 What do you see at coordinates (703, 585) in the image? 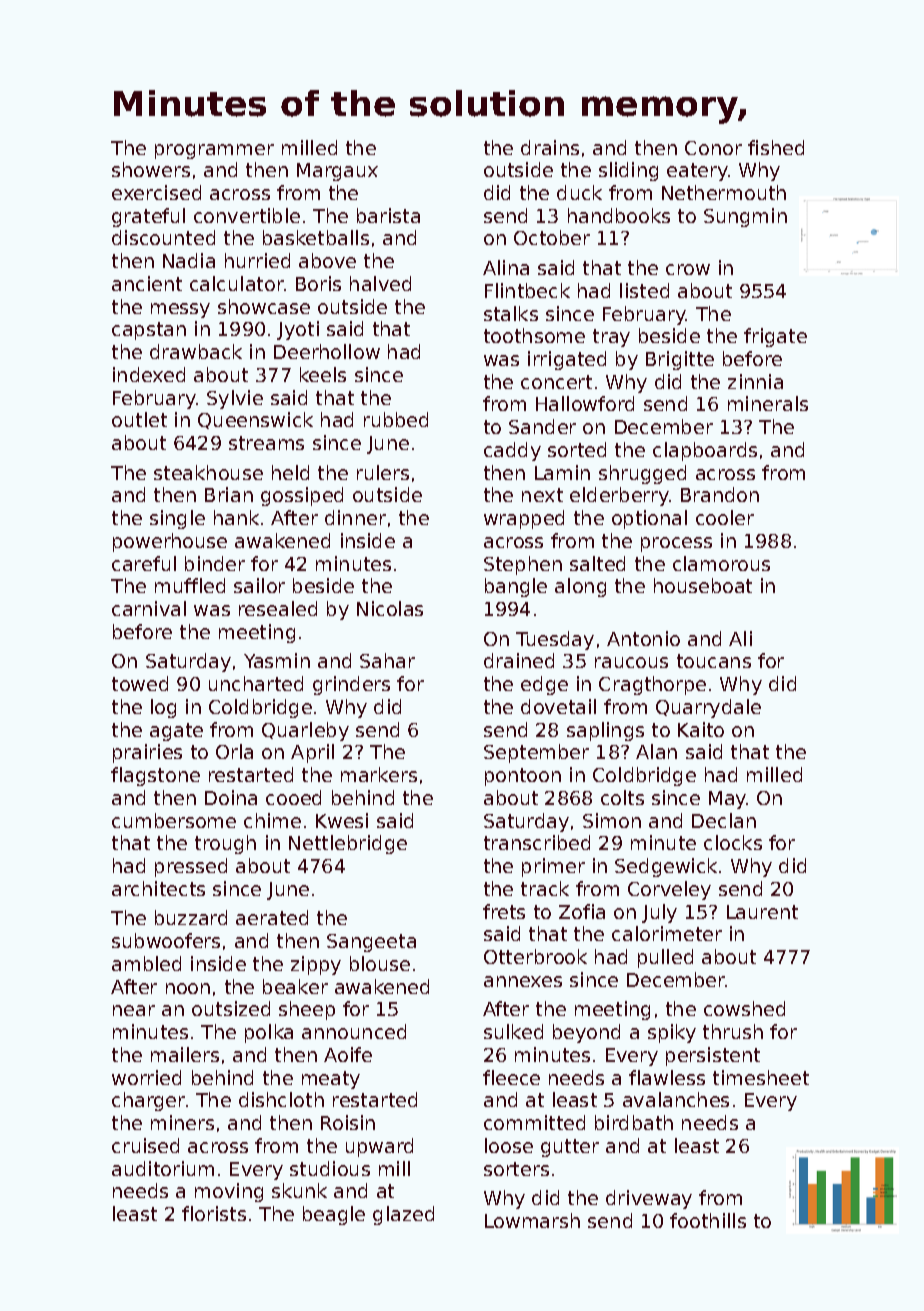
I see `houseboat` at bounding box center [703, 585].
